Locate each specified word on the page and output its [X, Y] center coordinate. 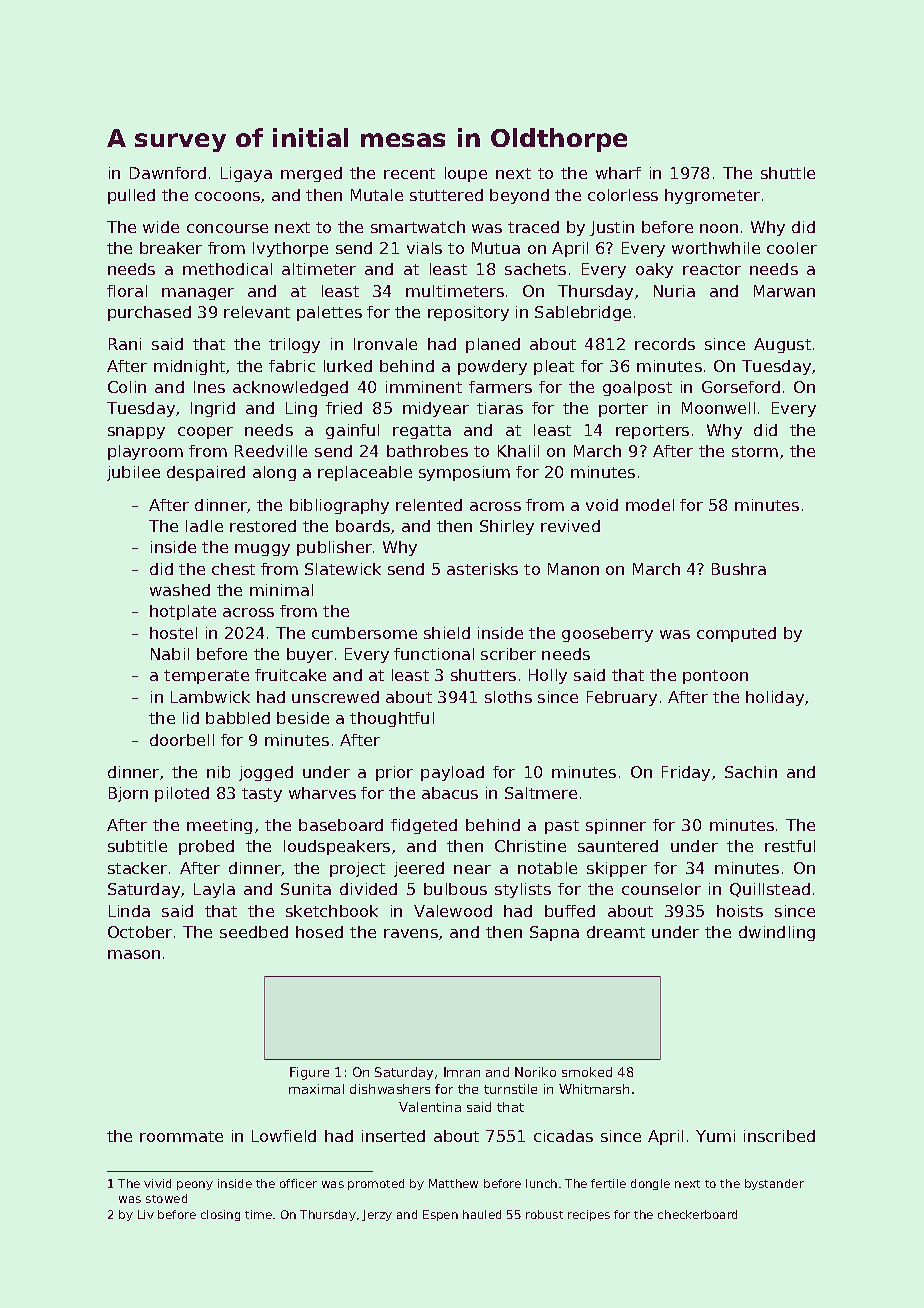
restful [790, 846]
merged [311, 174]
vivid [157, 1183]
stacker [137, 868]
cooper [205, 433]
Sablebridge [583, 313]
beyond [519, 196]
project [357, 869]
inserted [393, 1136]
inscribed [779, 1136]
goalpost [637, 388]
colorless [623, 195]
